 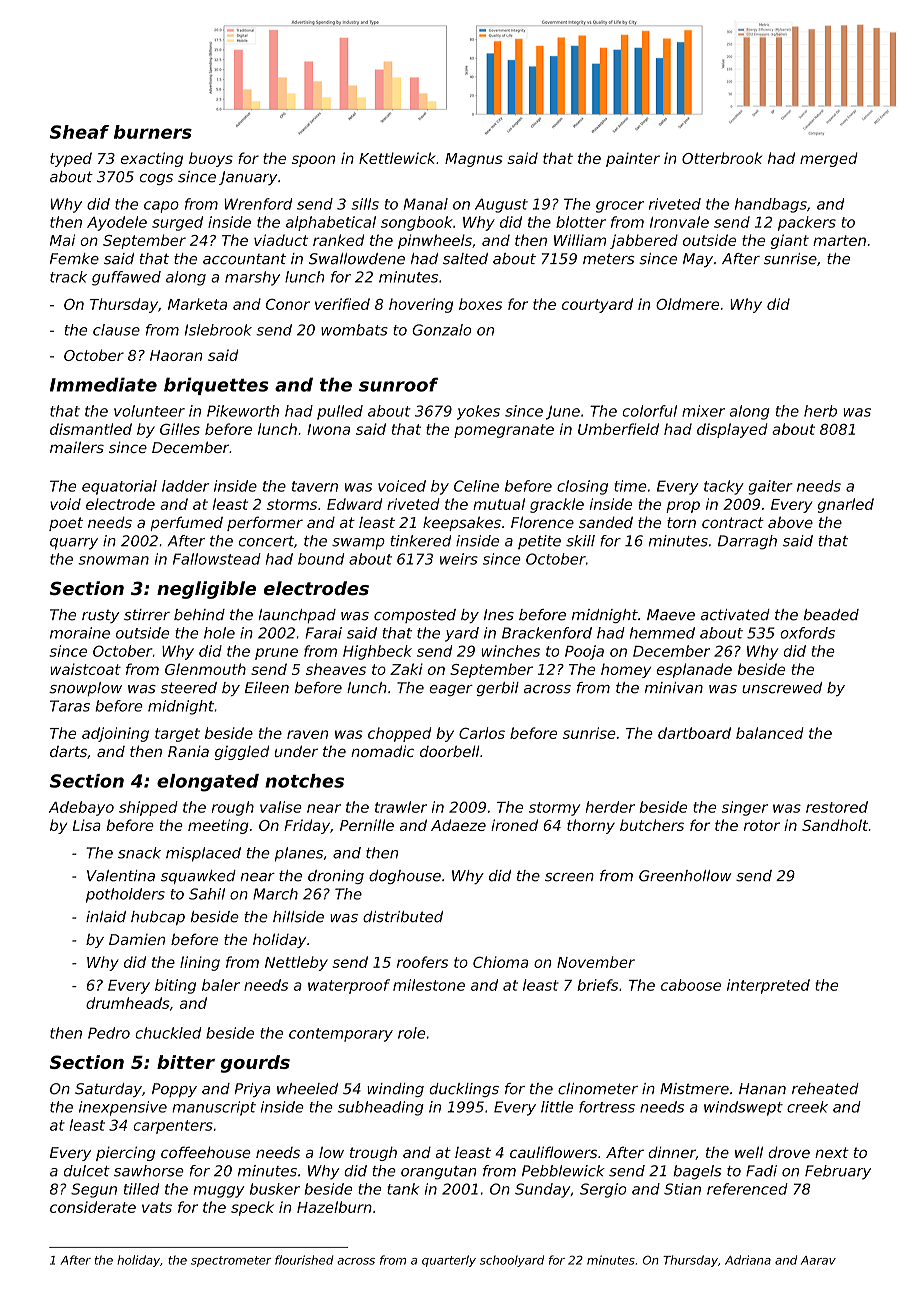 I want to click on Rania, so click(x=188, y=751).
